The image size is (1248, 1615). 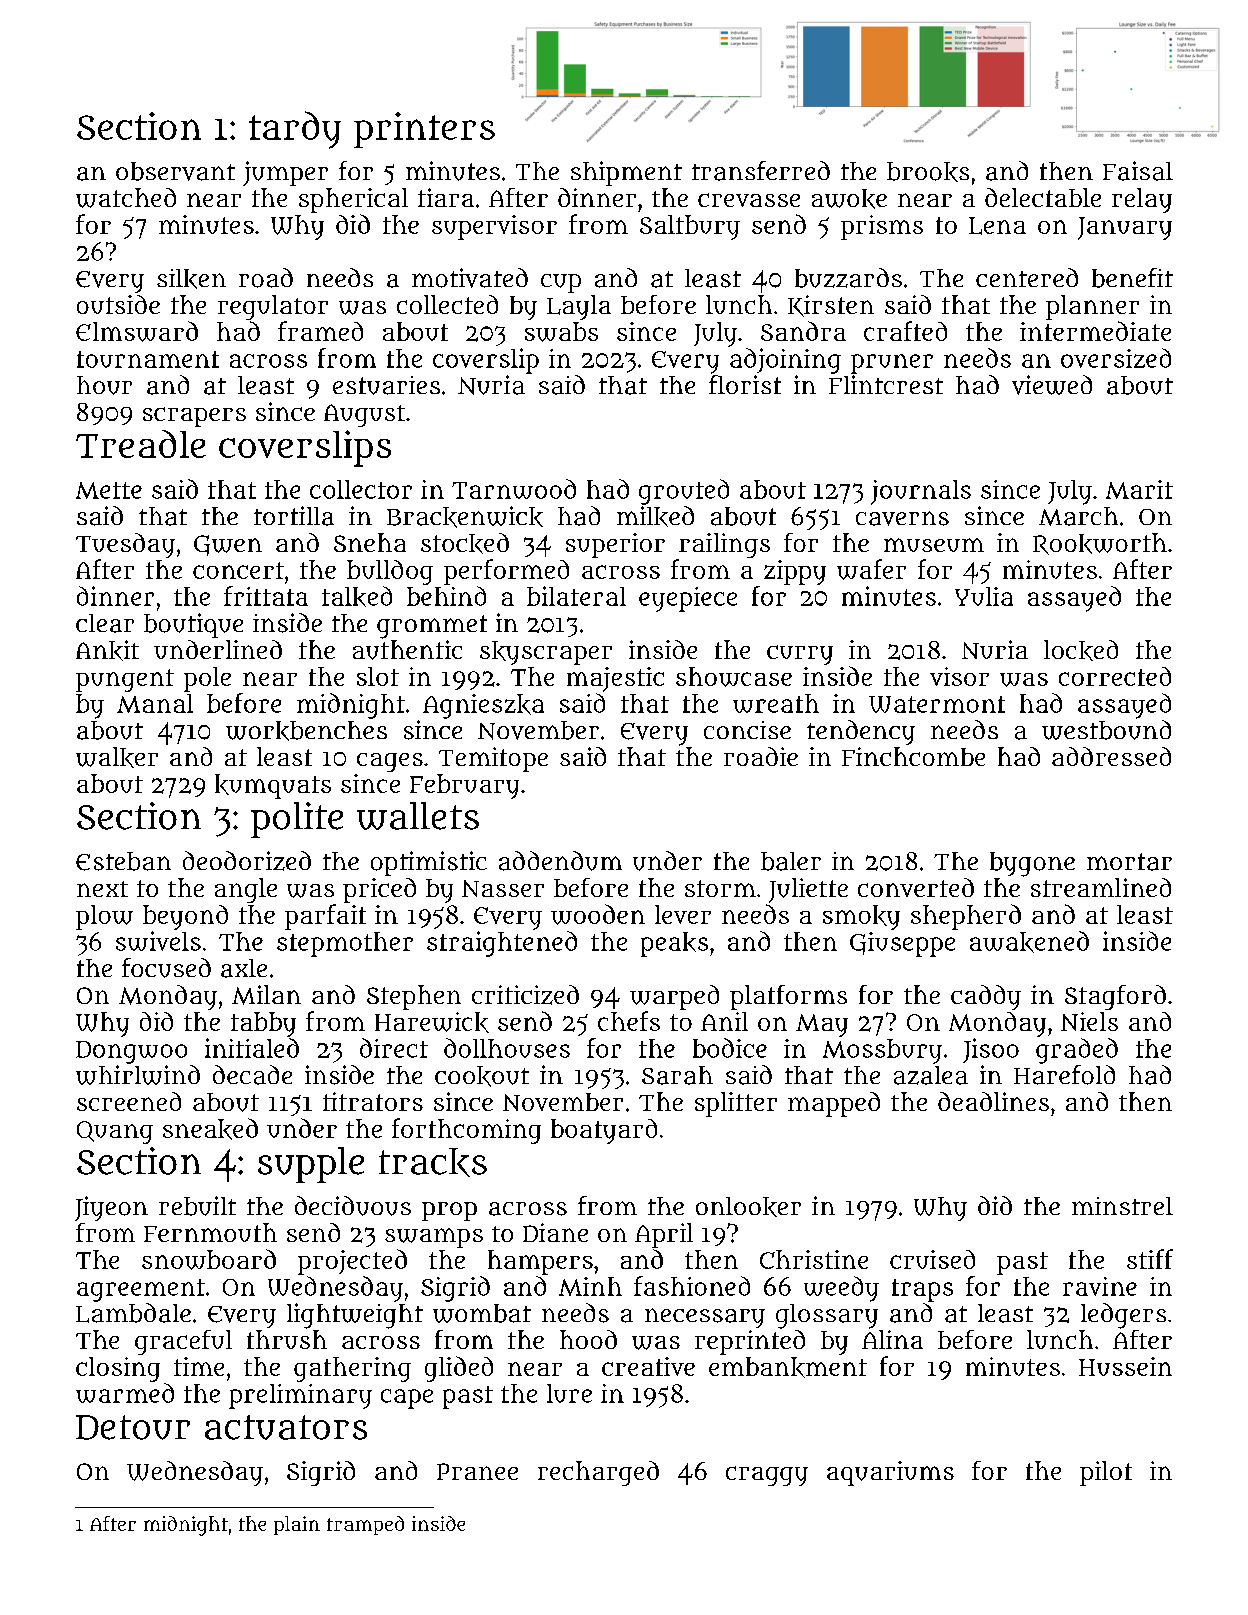 I want to click on caddy, so click(x=986, y=997).
